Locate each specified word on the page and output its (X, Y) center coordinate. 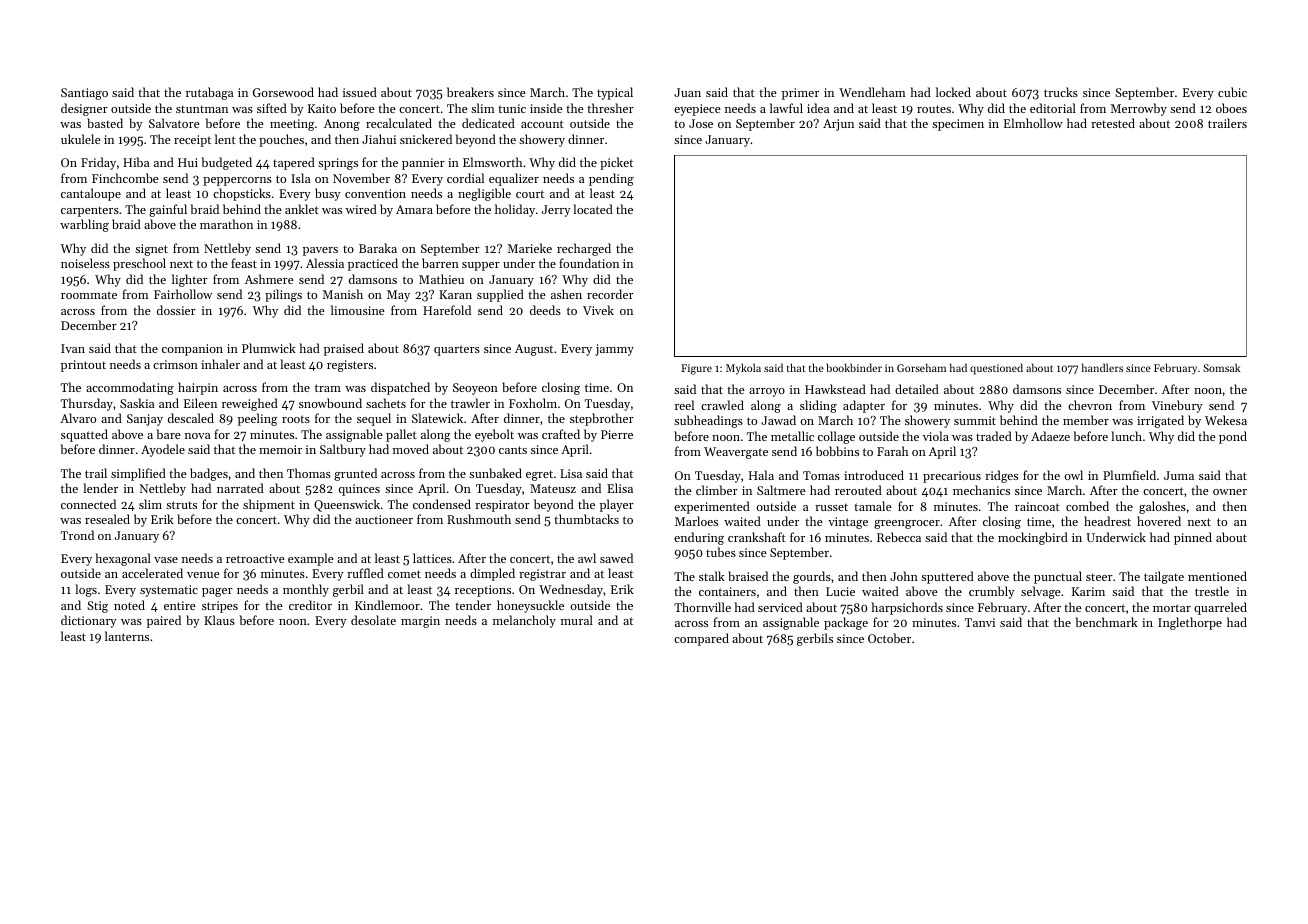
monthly (306, 590)
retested (1113, 123)
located (593, 209)
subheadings (708, 421)
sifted (272, 108)
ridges (1001, 476)
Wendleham (872, 92)
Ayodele (163, 450)
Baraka (378, 248)
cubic (1232, 92)
